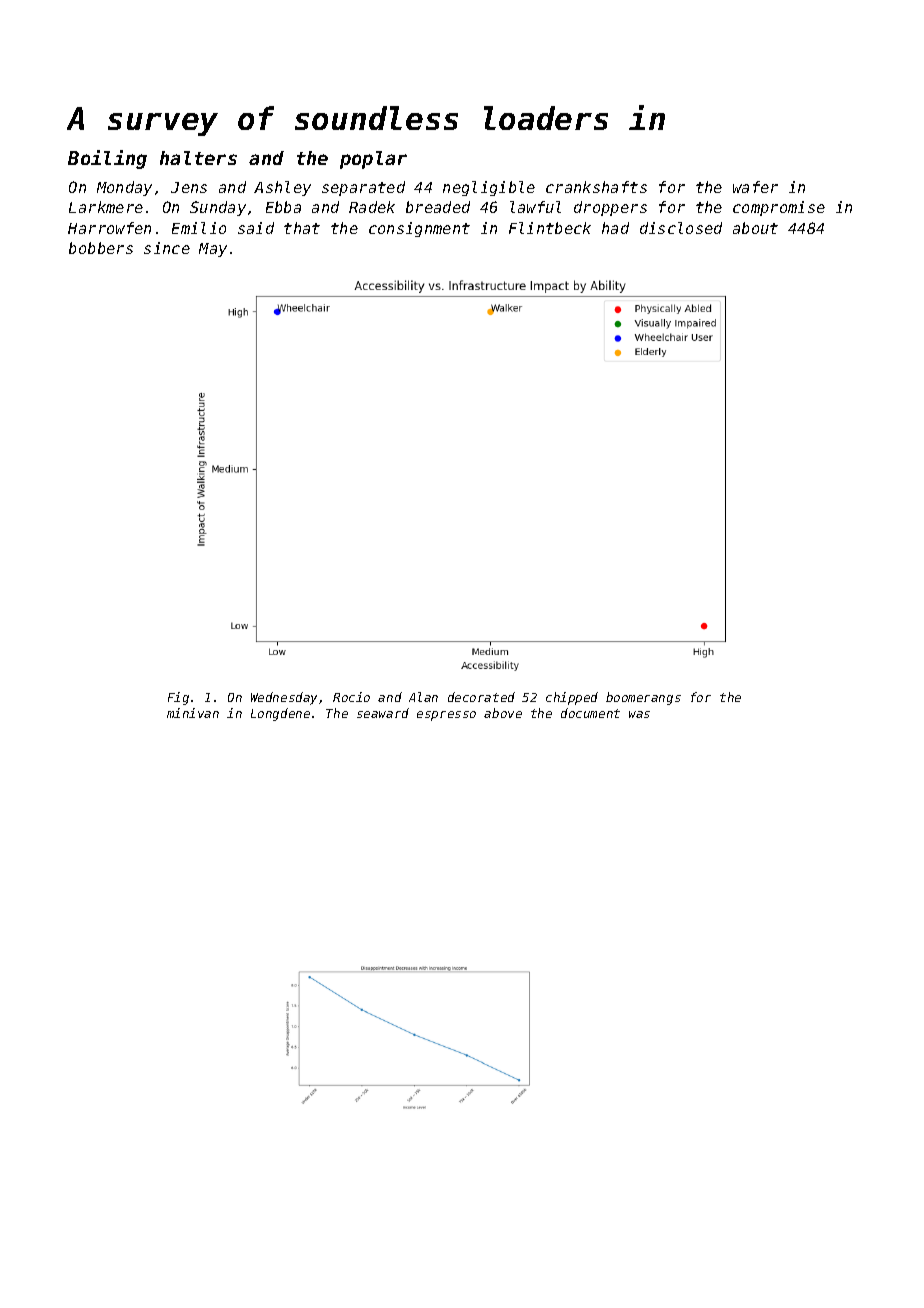  What do you see at coordinates (193, 713) in the image?
I see `minivan` at bounding box center [193, 713].
